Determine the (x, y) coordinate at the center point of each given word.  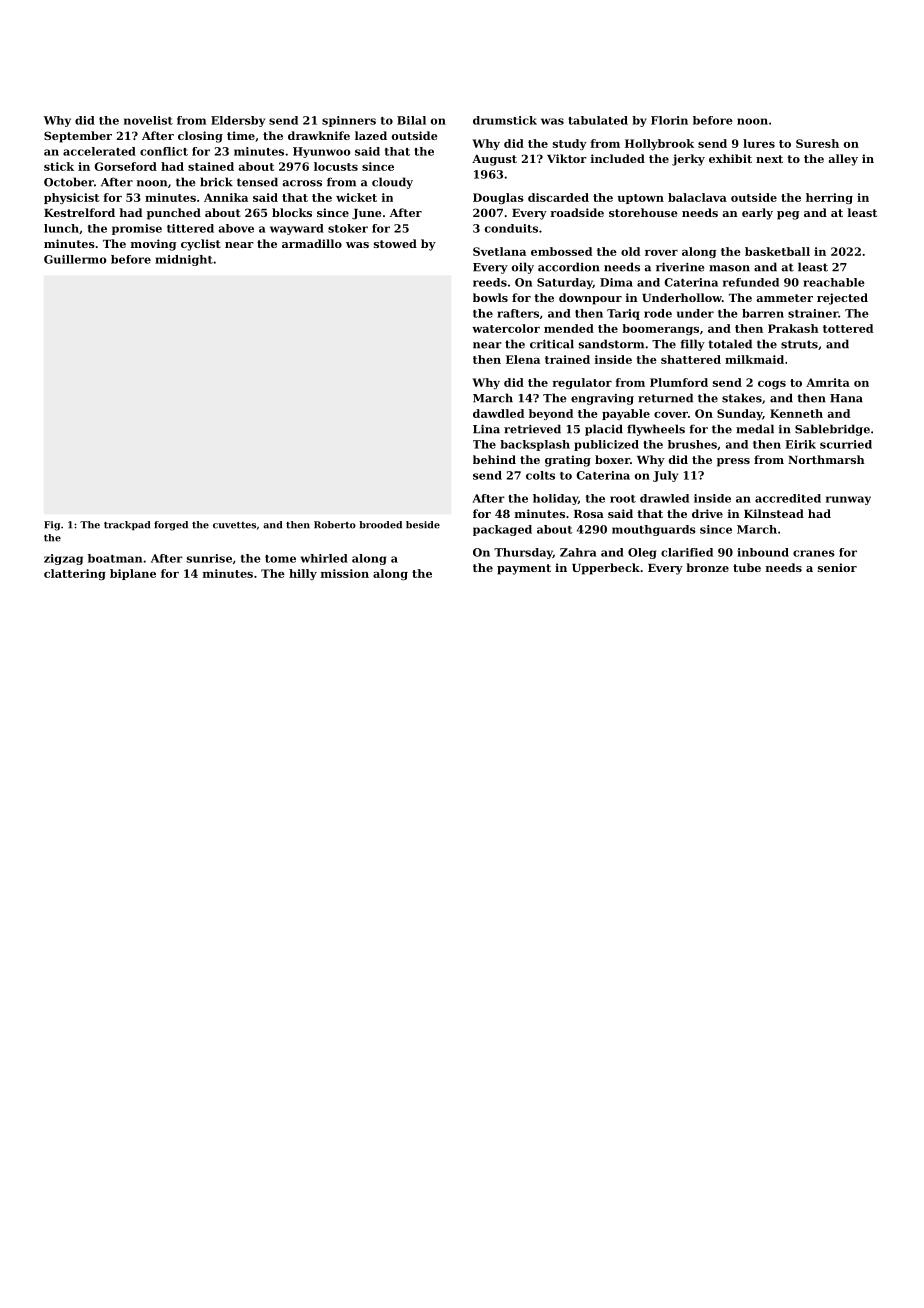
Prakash (793, 328)
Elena (523, 359)
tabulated (598, 120)
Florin (669, 120)
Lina (486, 429)
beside (423, 525)
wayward (297, 229)
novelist (148, 120)
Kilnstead (774, 513)
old (630, 251)
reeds (490, 282)
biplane (133, 574)
